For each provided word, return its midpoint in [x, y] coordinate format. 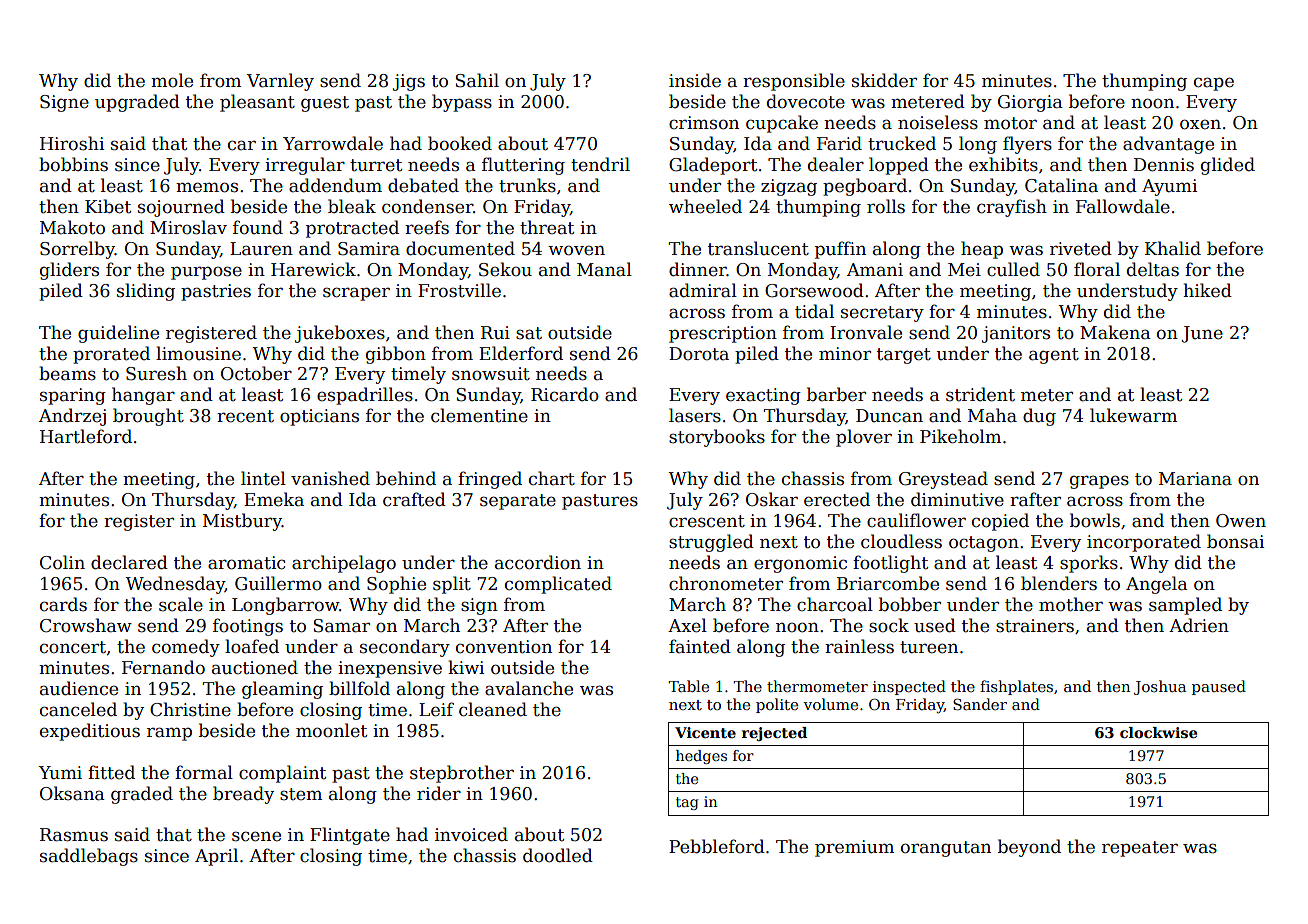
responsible [794, 82]
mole [172, 80]
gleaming [282, 690]
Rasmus [74, 835]
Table [688, 686]
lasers [695, 415]
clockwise [1158, 732]
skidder [884, 80]
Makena [1115, 332]
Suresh [156, 373]
